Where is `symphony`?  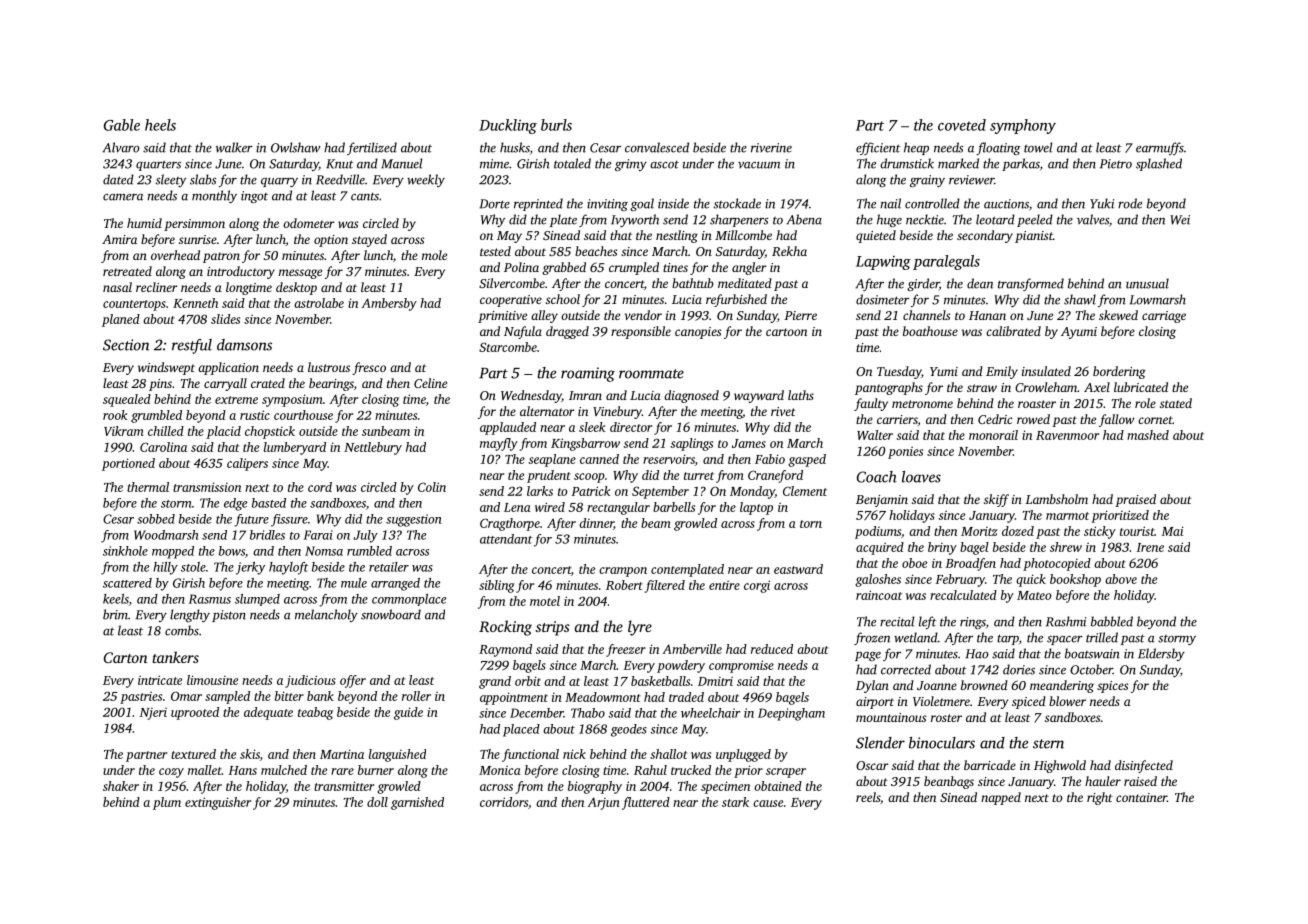 symphony is located at coordinates (1023, 126).
